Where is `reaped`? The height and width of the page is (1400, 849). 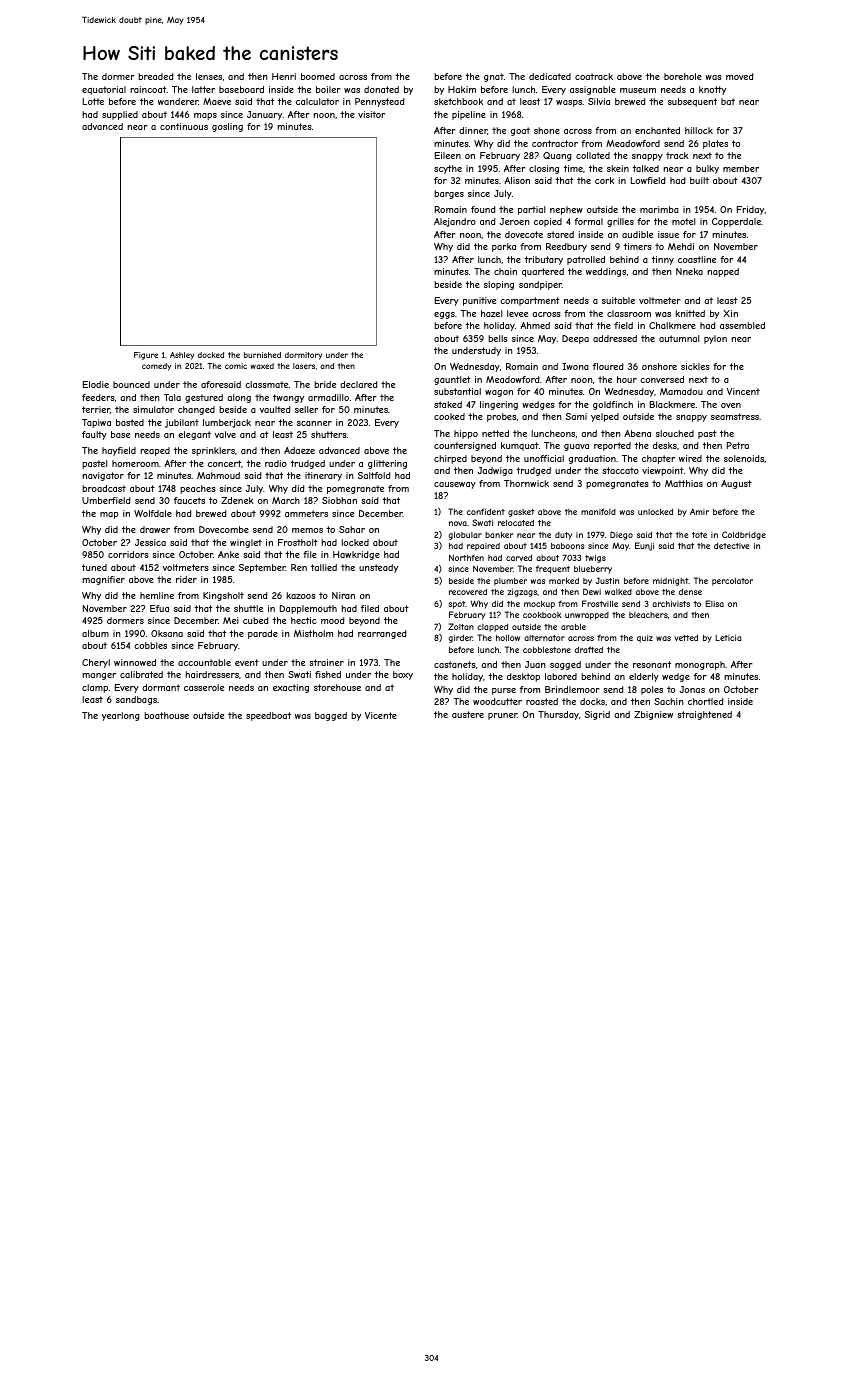
reaped is located at coordinates (155, 451).
